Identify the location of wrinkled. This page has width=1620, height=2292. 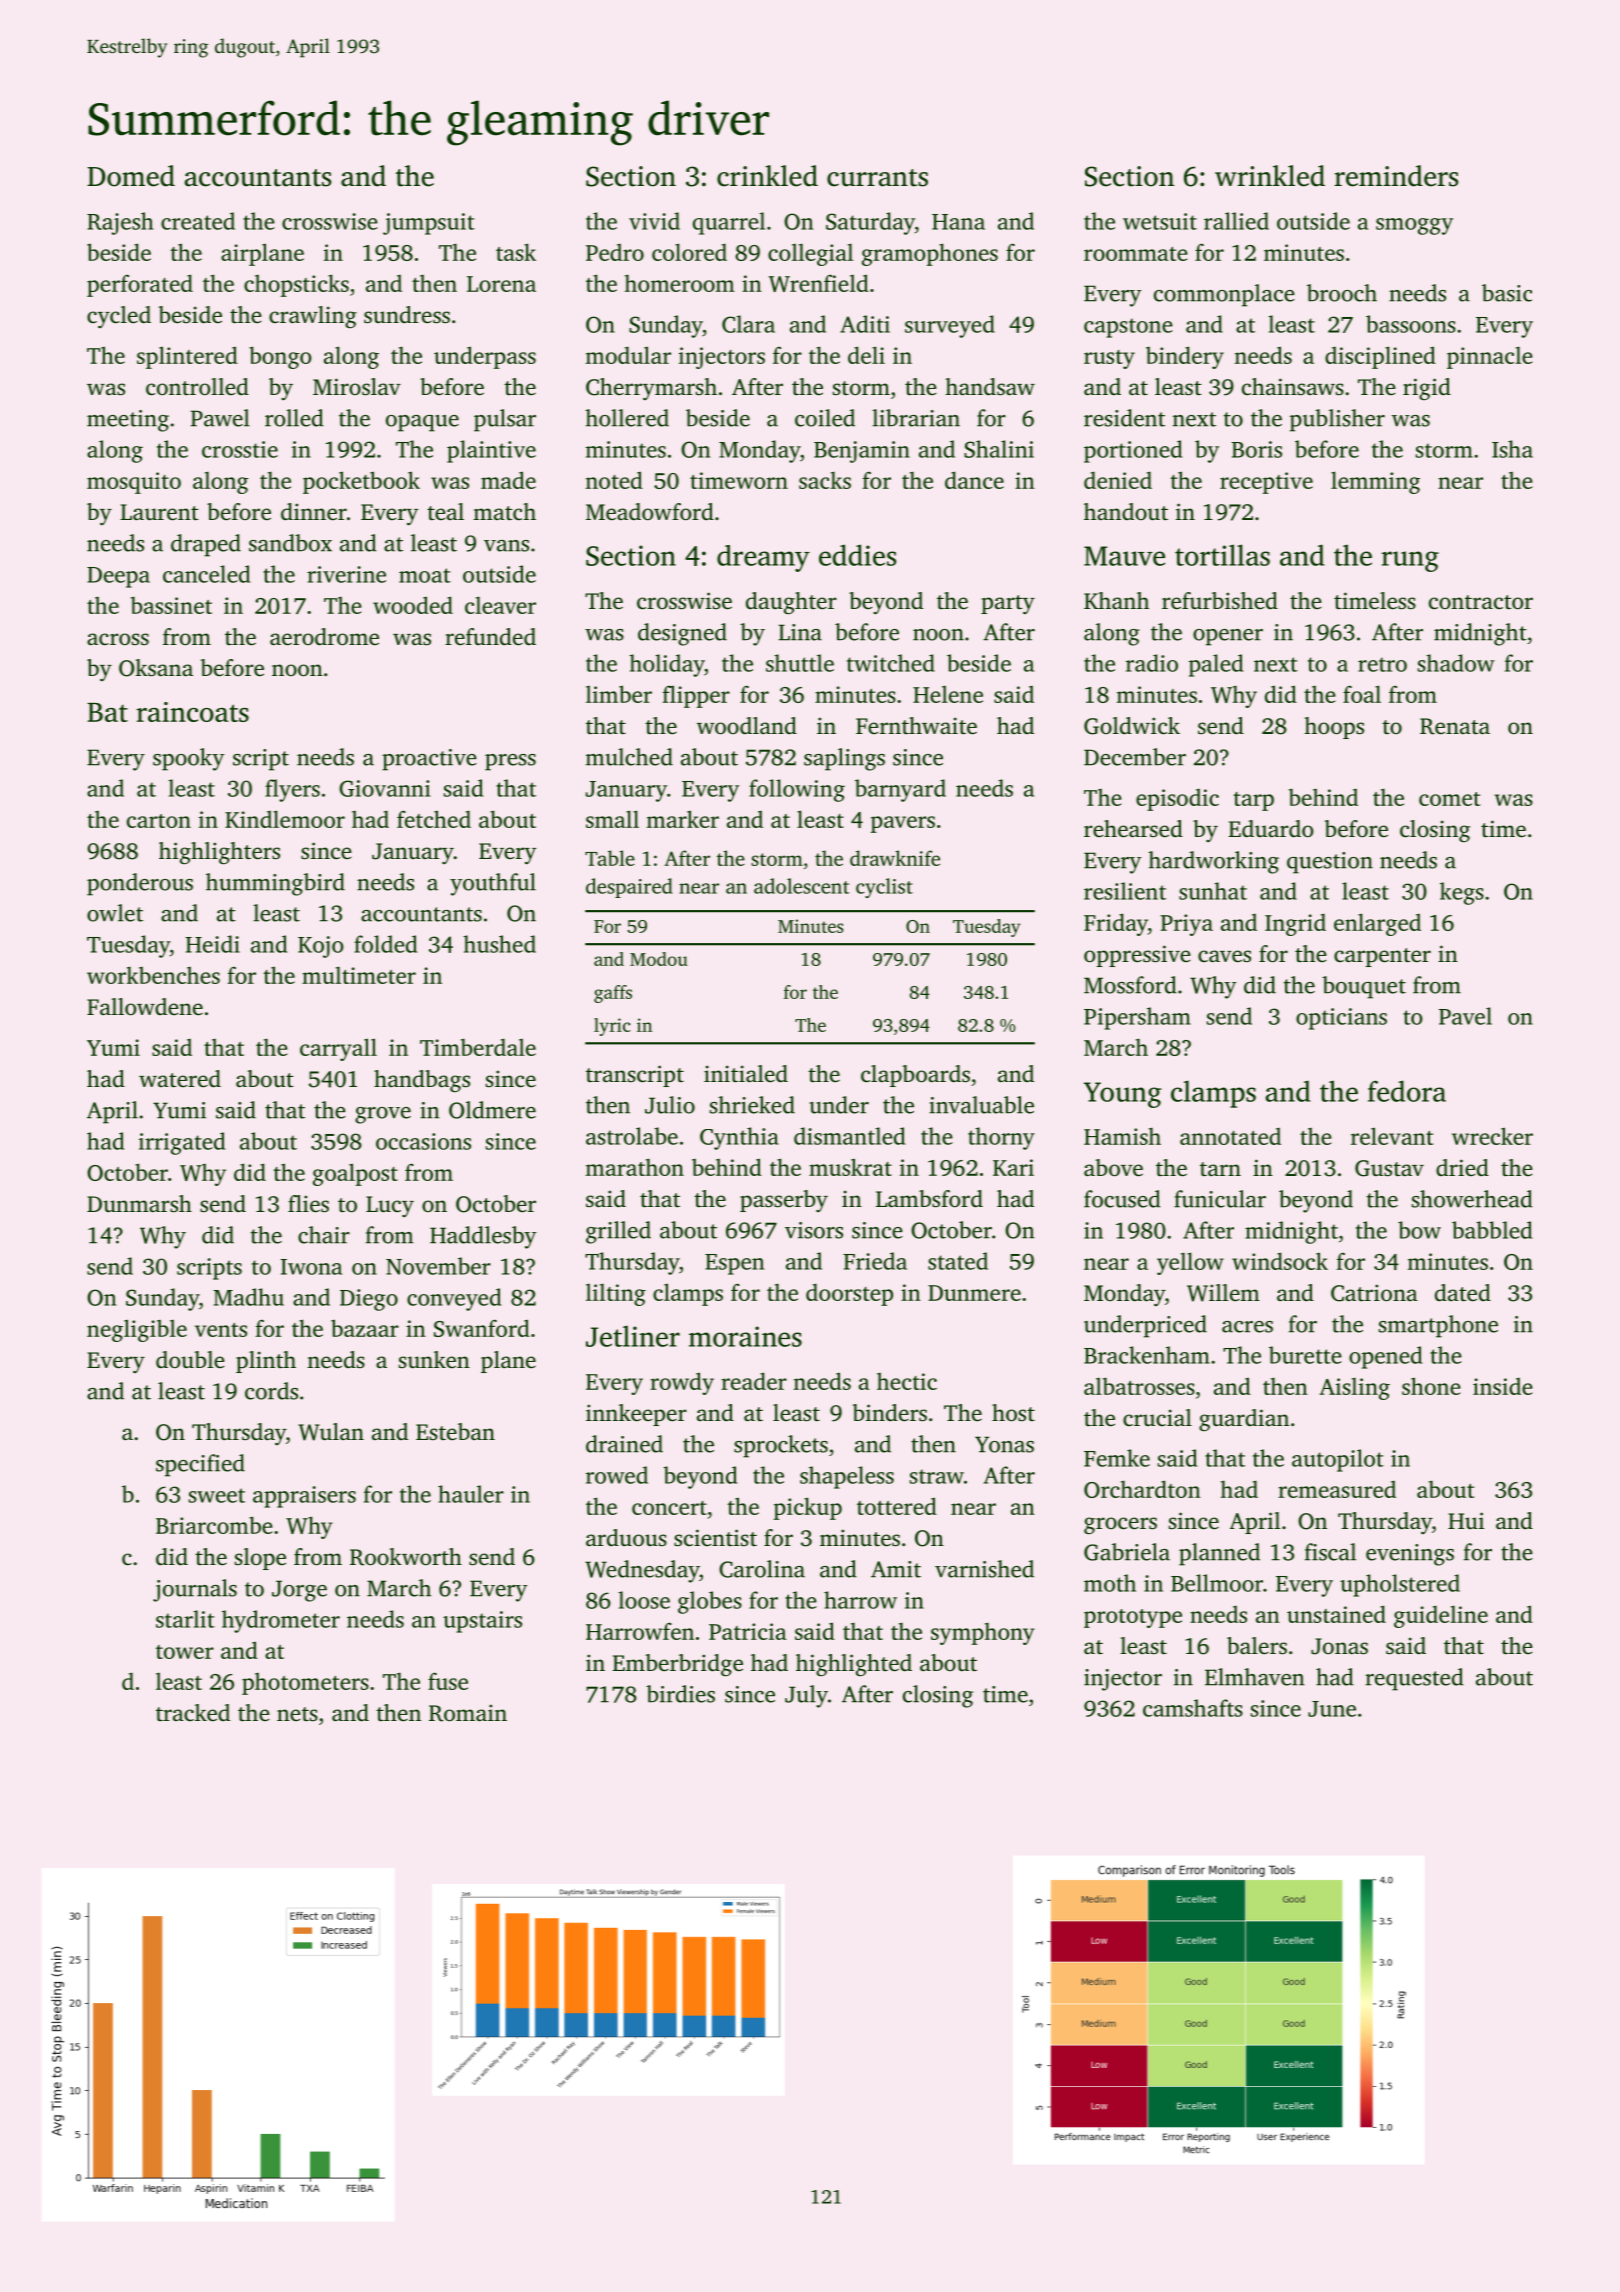
(1270, 176).
